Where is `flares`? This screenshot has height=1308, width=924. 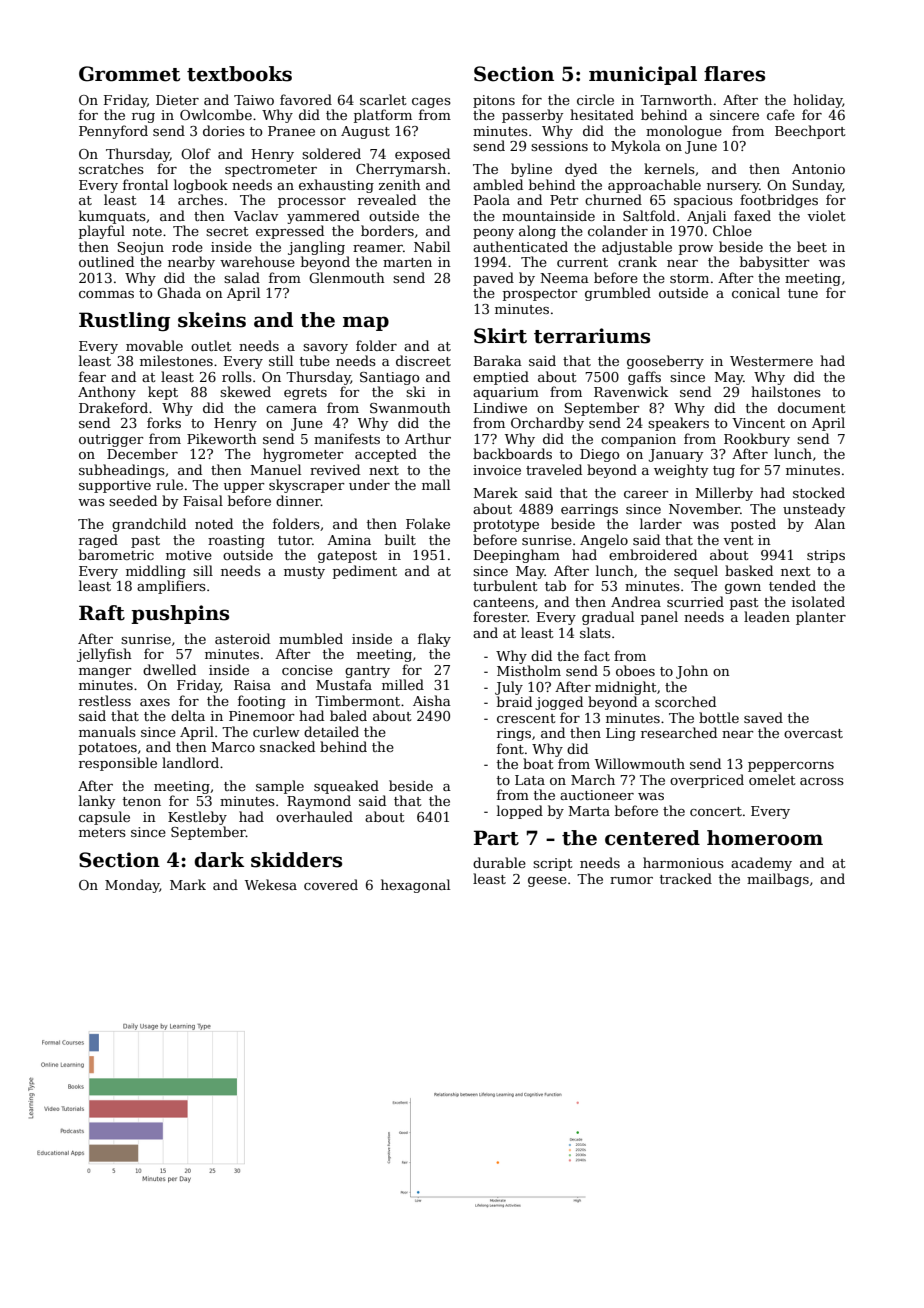
flares is located at coordinates (734, 74).
